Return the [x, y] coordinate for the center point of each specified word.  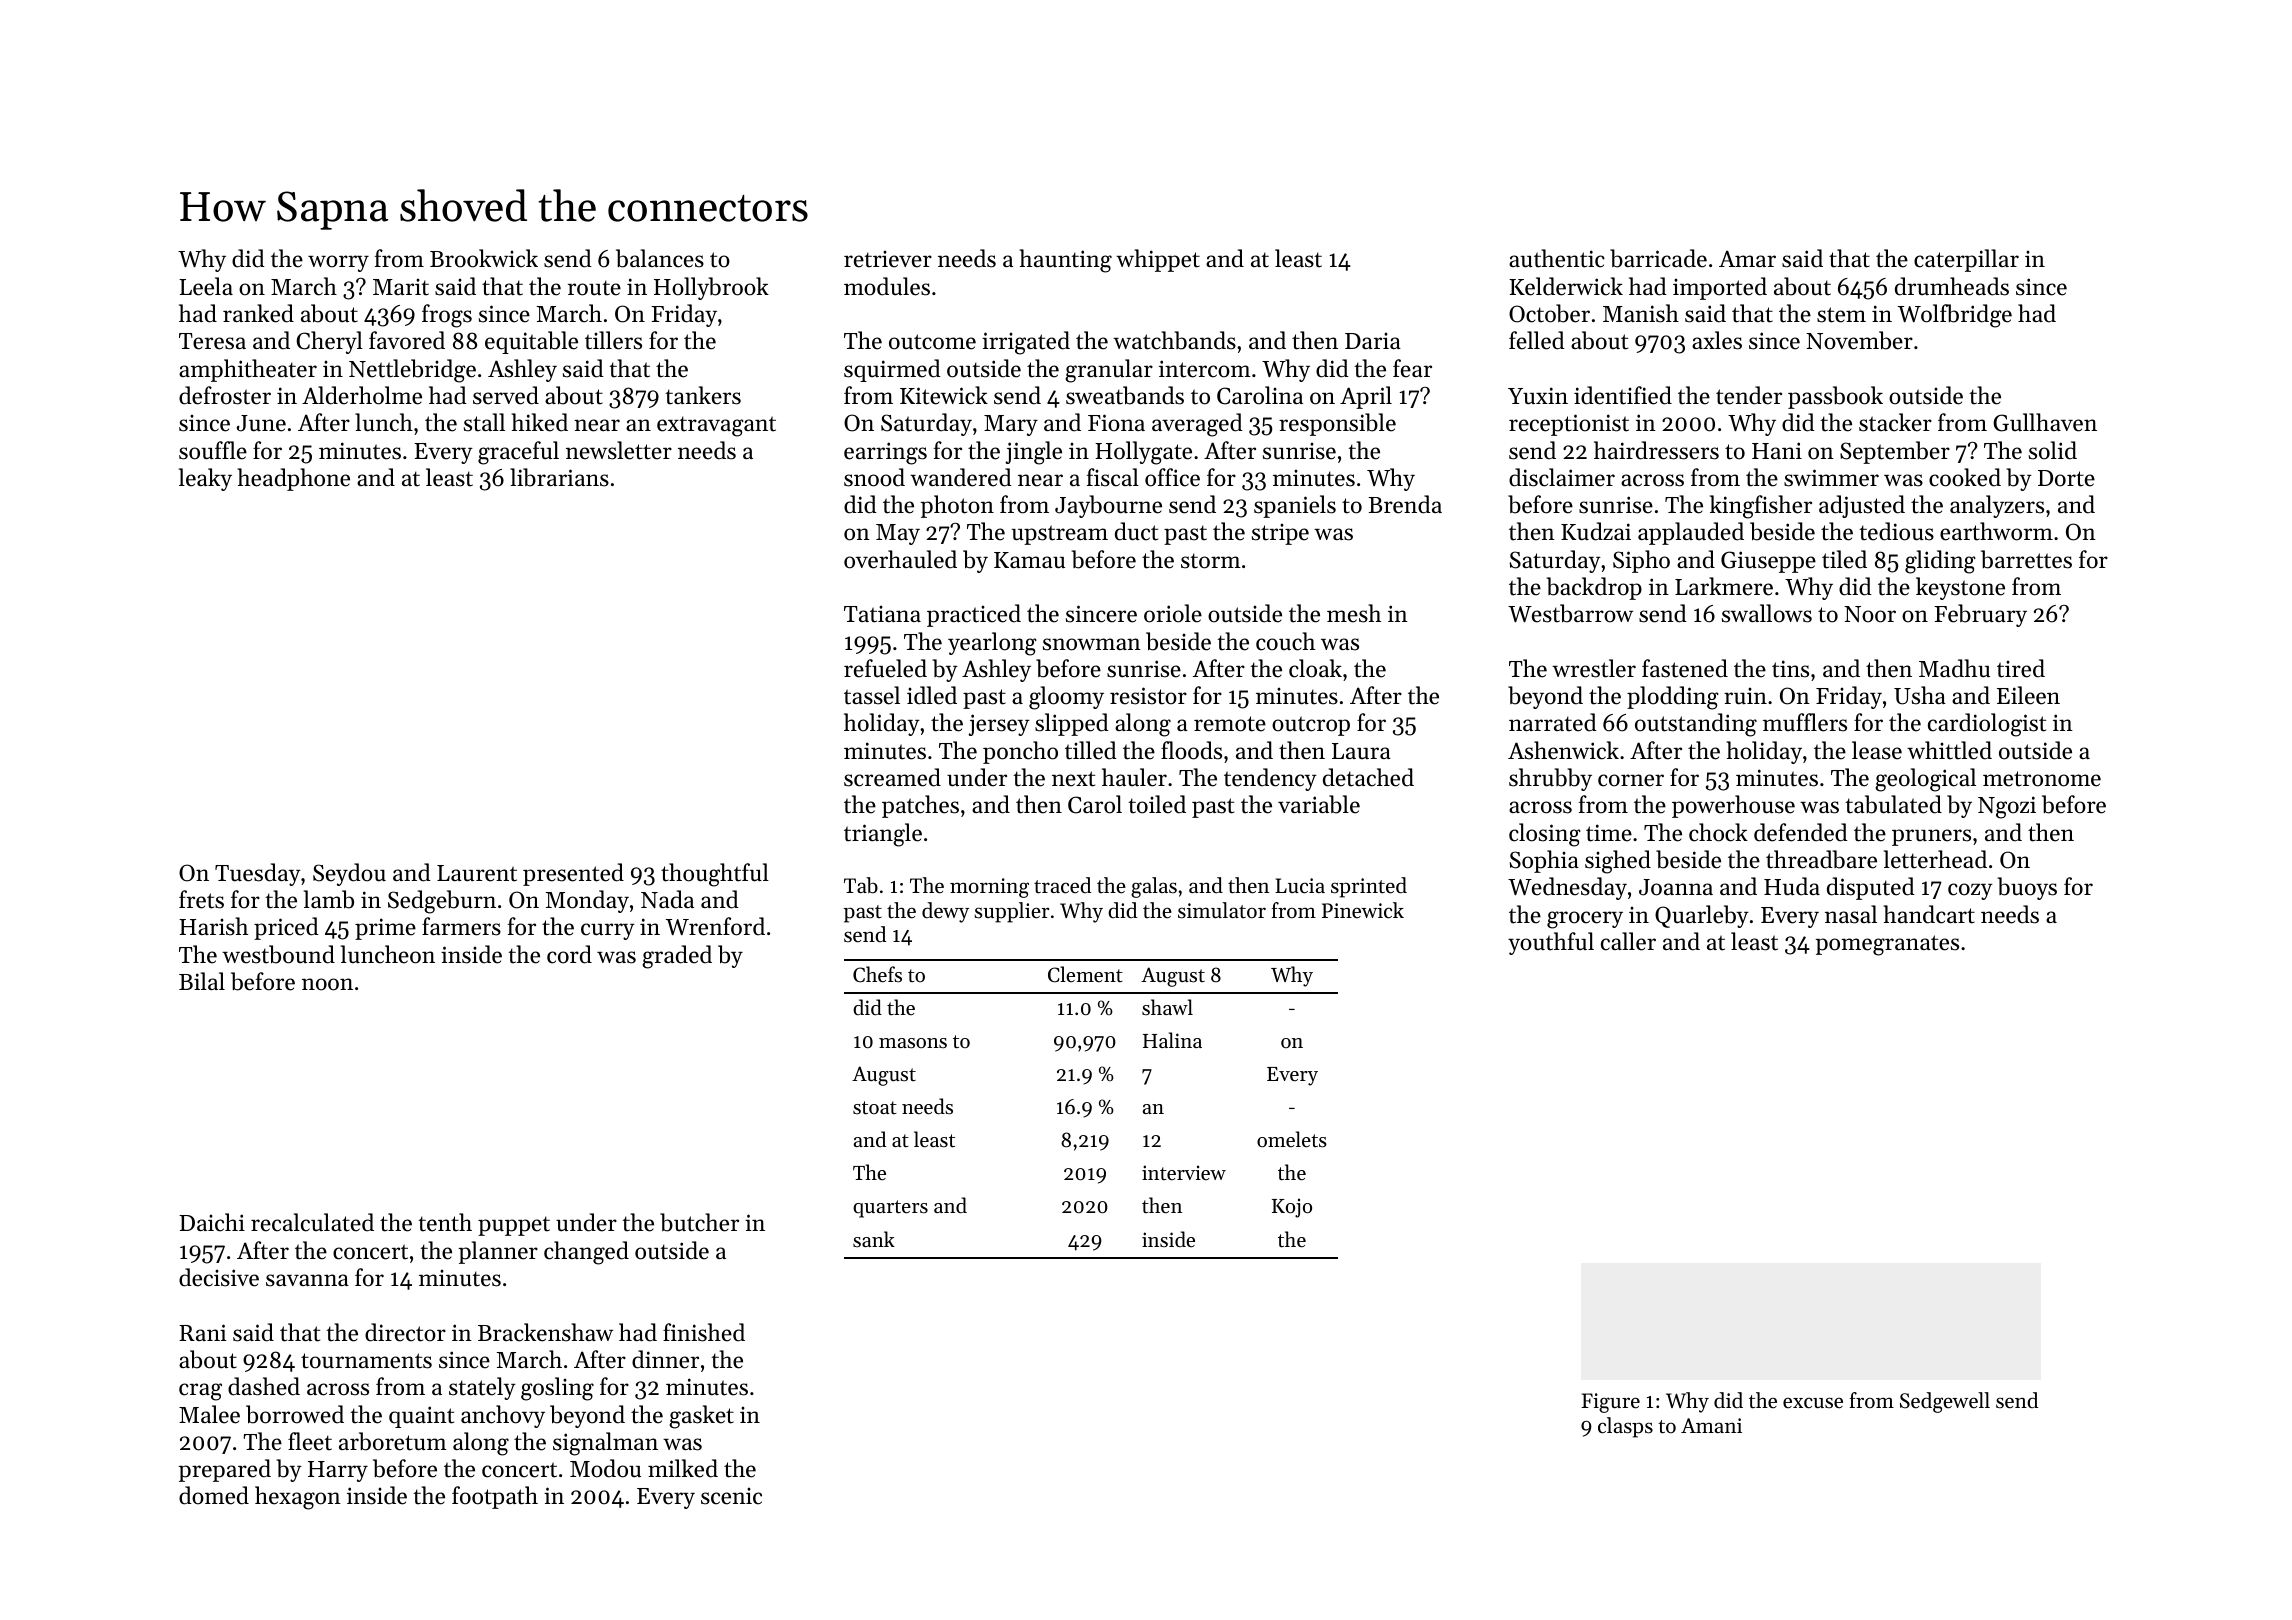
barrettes [2026, 559]
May [898, 534]
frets [201, 899]
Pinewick [1363, 910]
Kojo [1292, 1208]
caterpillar [1966, 260]
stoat [875, 1108]
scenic [731, 1496]
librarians [559, 477]
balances [660, 258]
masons [913, 1043]
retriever [888, 259]
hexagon [298, 1498]
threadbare [1821, 859]
